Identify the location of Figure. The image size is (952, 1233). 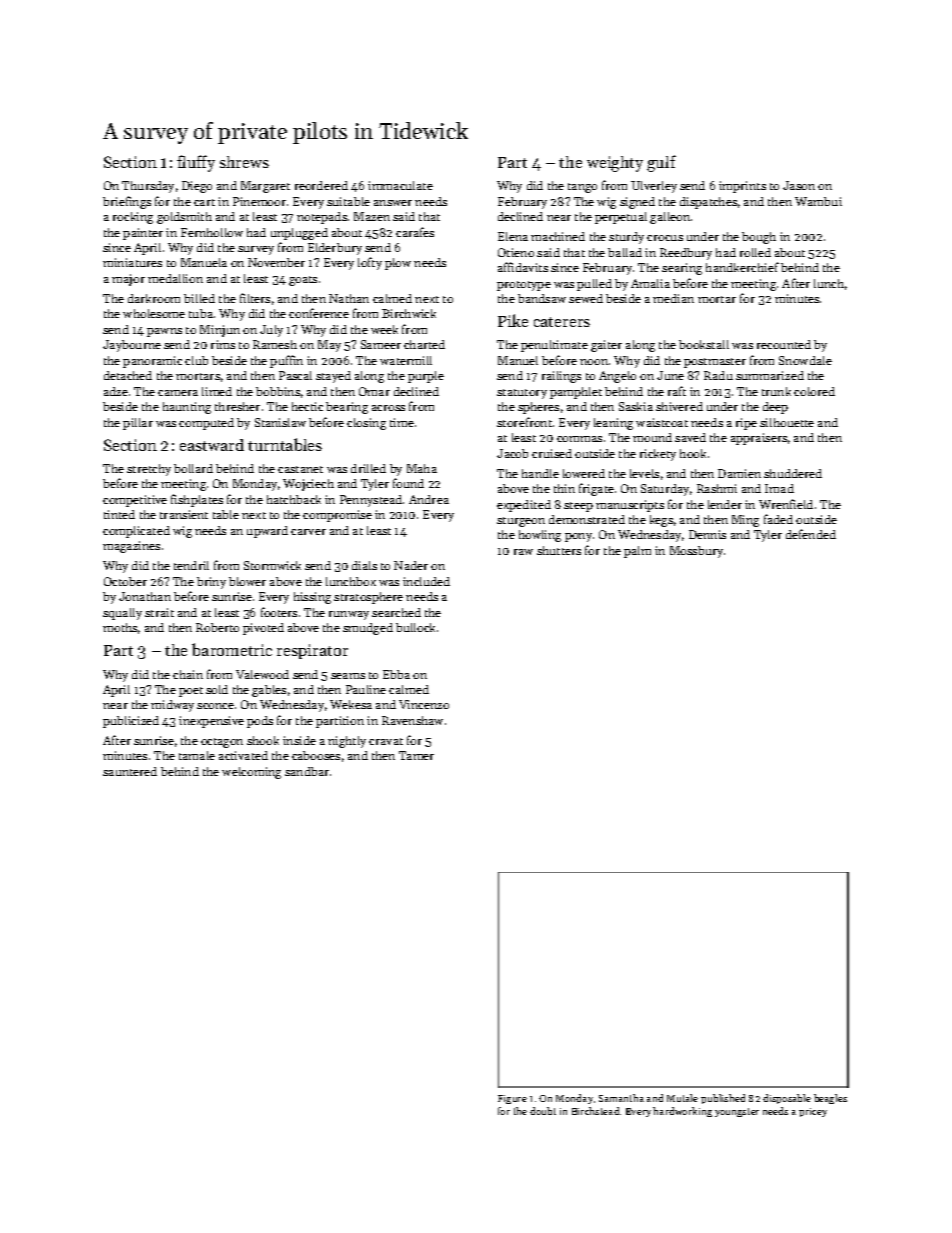
(512, 1099).
